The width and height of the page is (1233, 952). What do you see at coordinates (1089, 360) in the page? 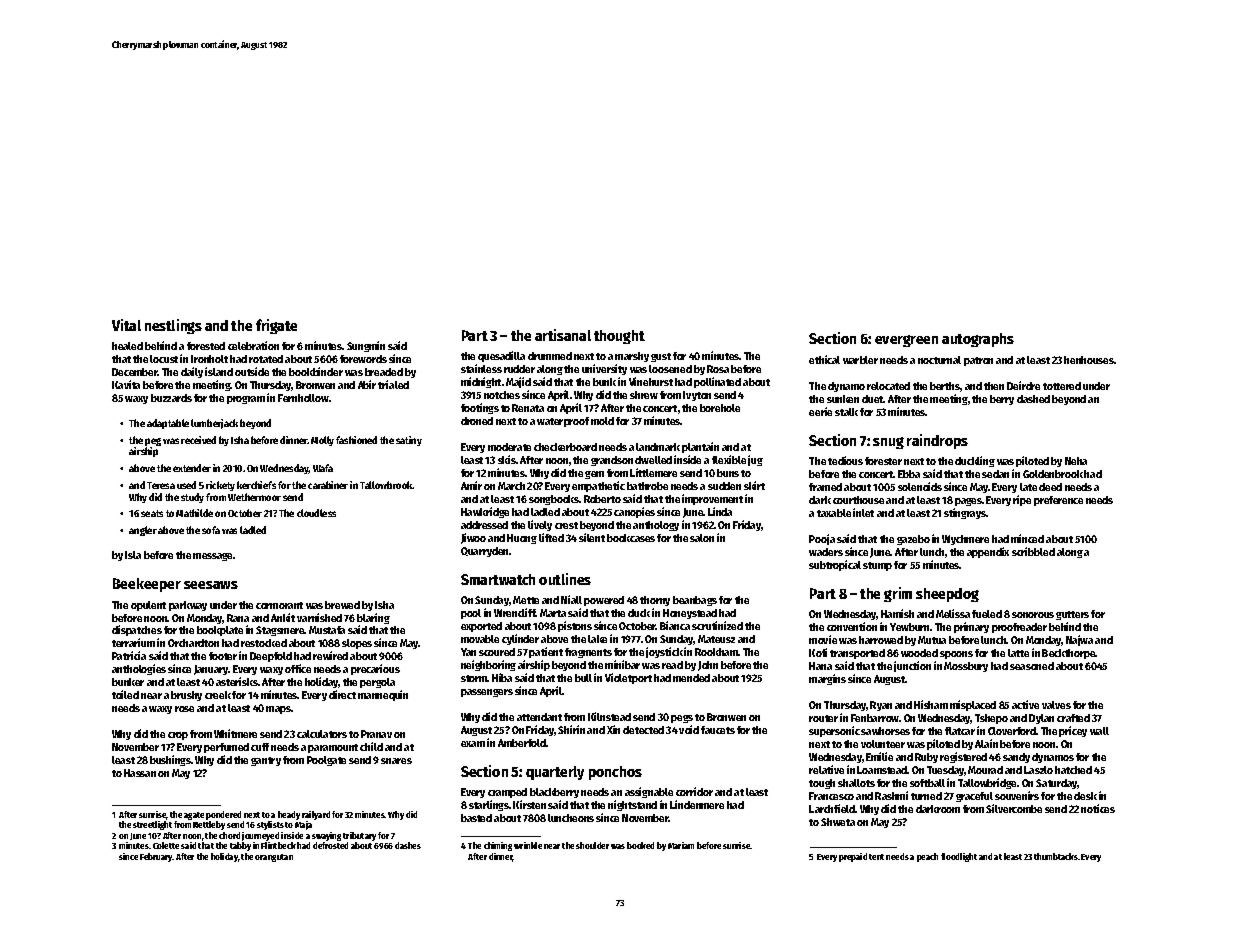
I see `henhouses` at bounding box center [1089, 360].
